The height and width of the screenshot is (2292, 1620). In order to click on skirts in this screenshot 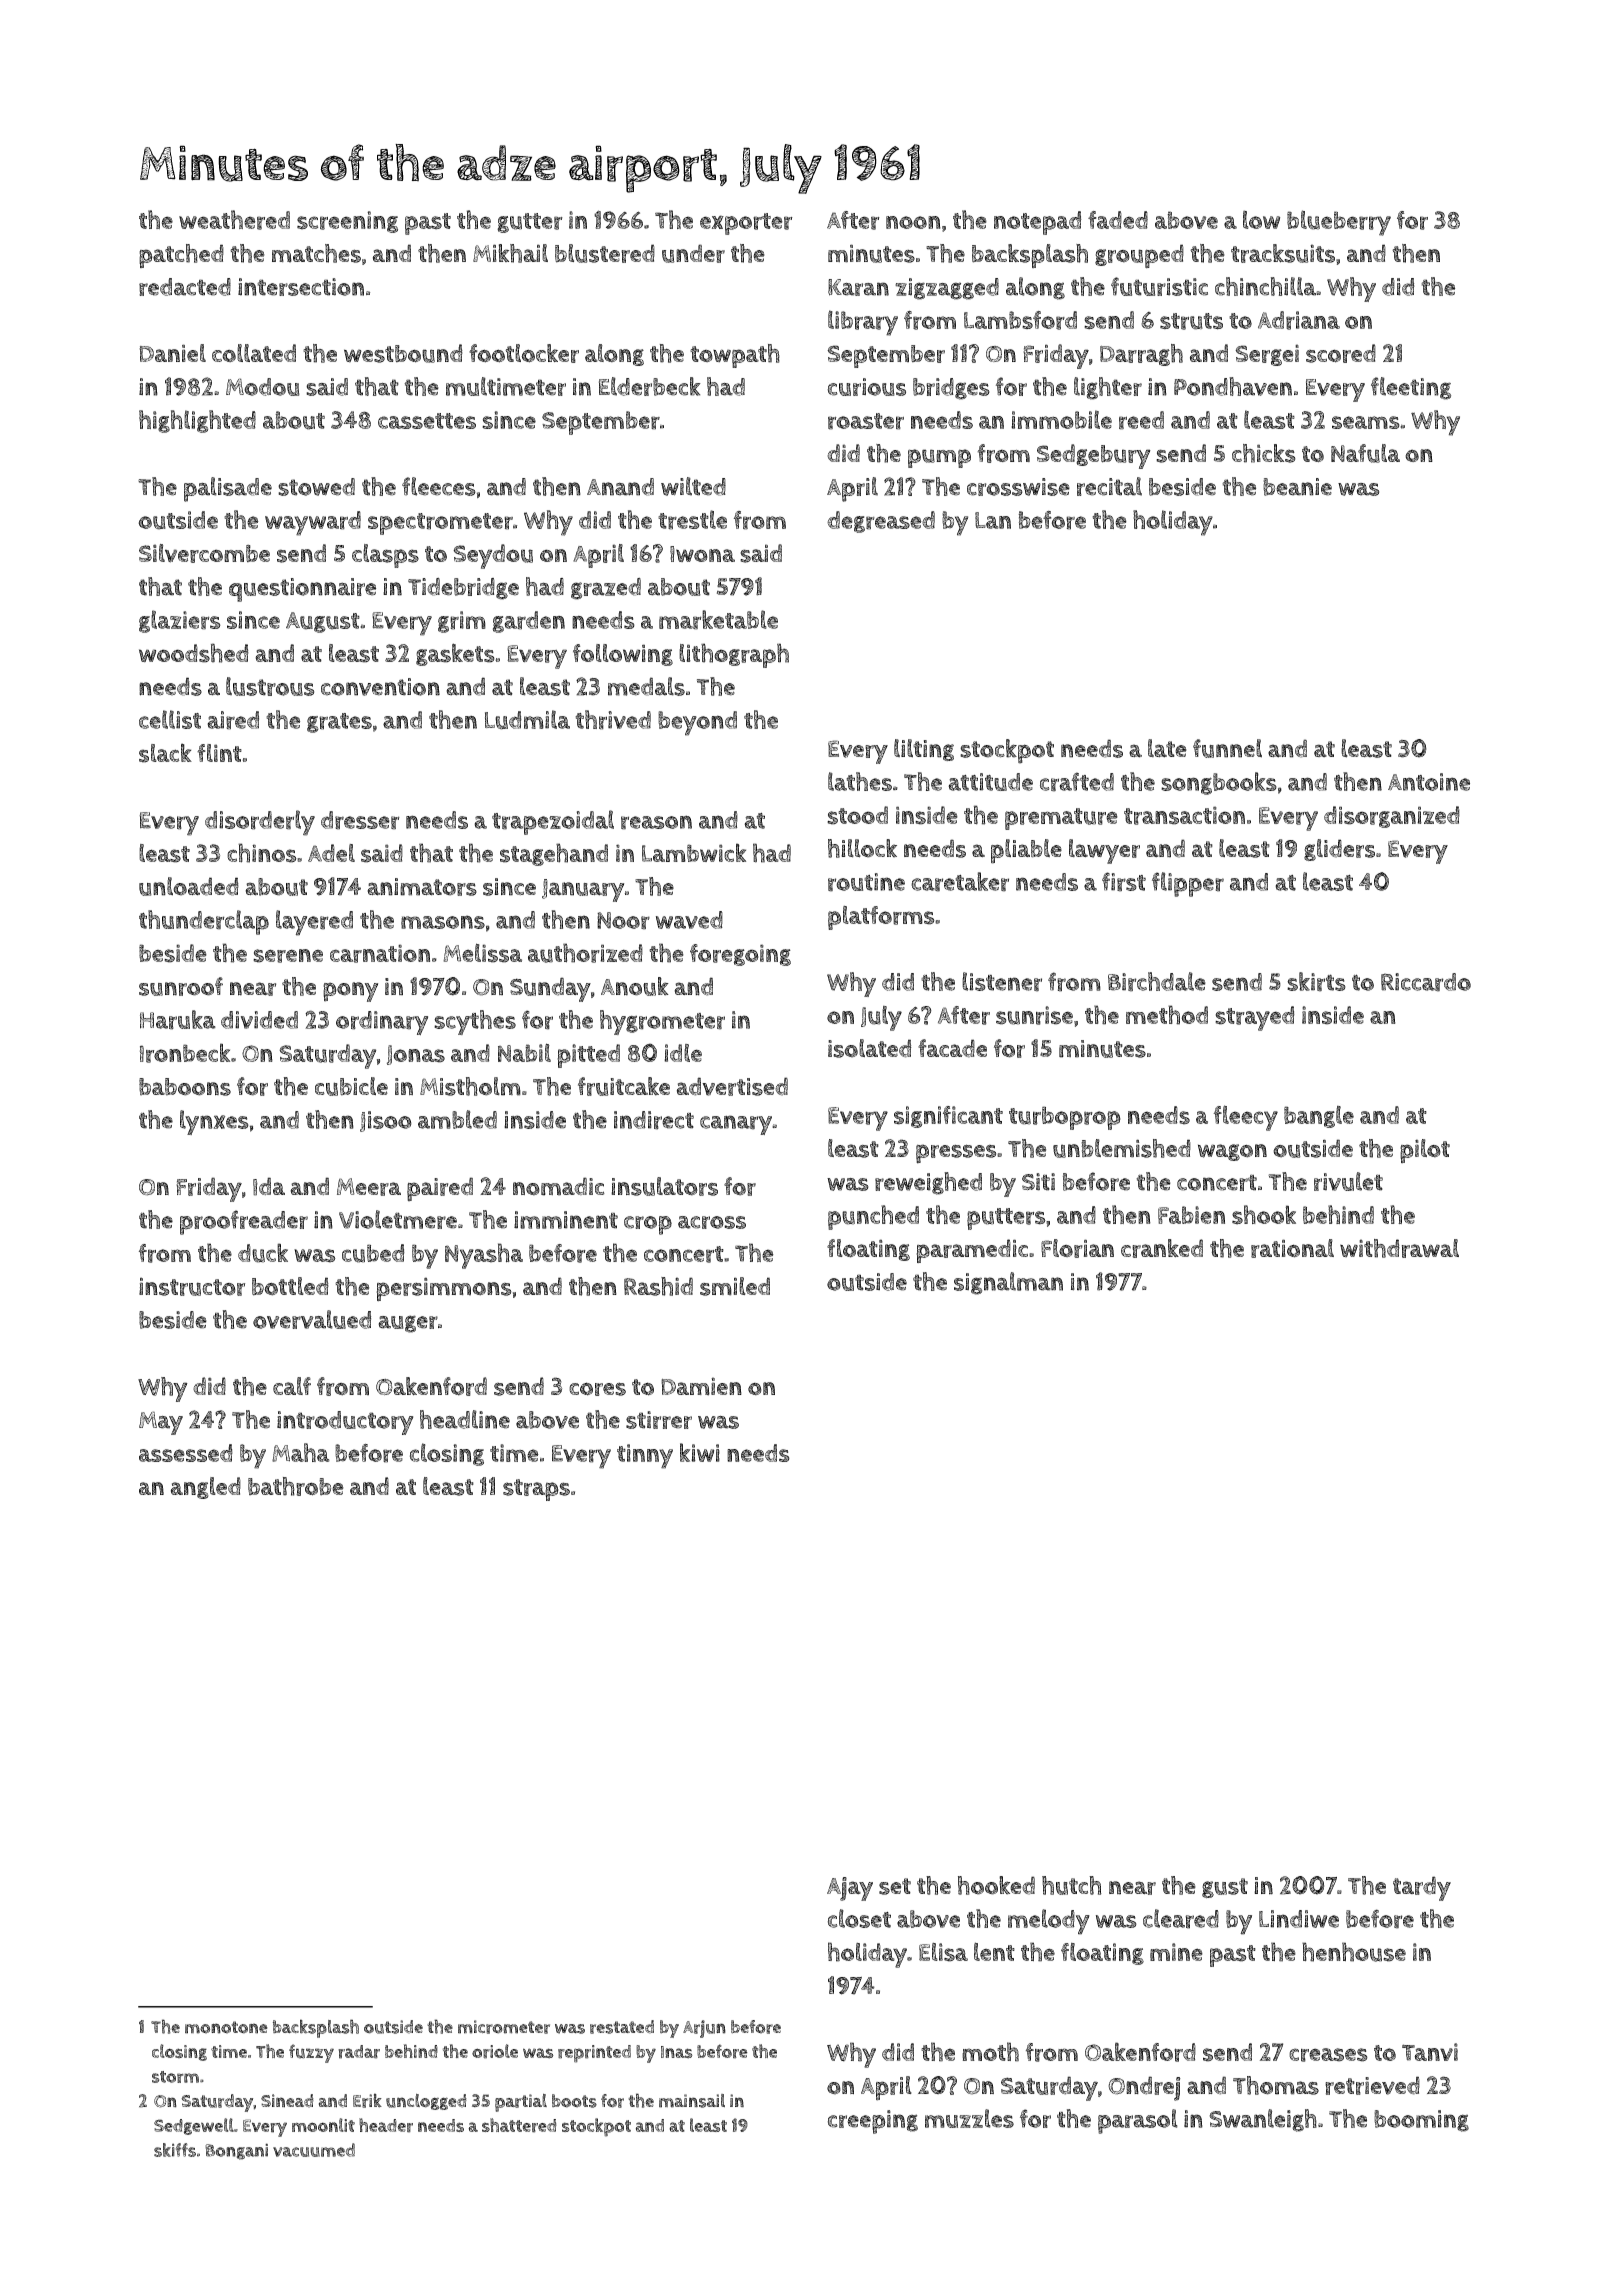, I will do `click(1316, 982)`.
